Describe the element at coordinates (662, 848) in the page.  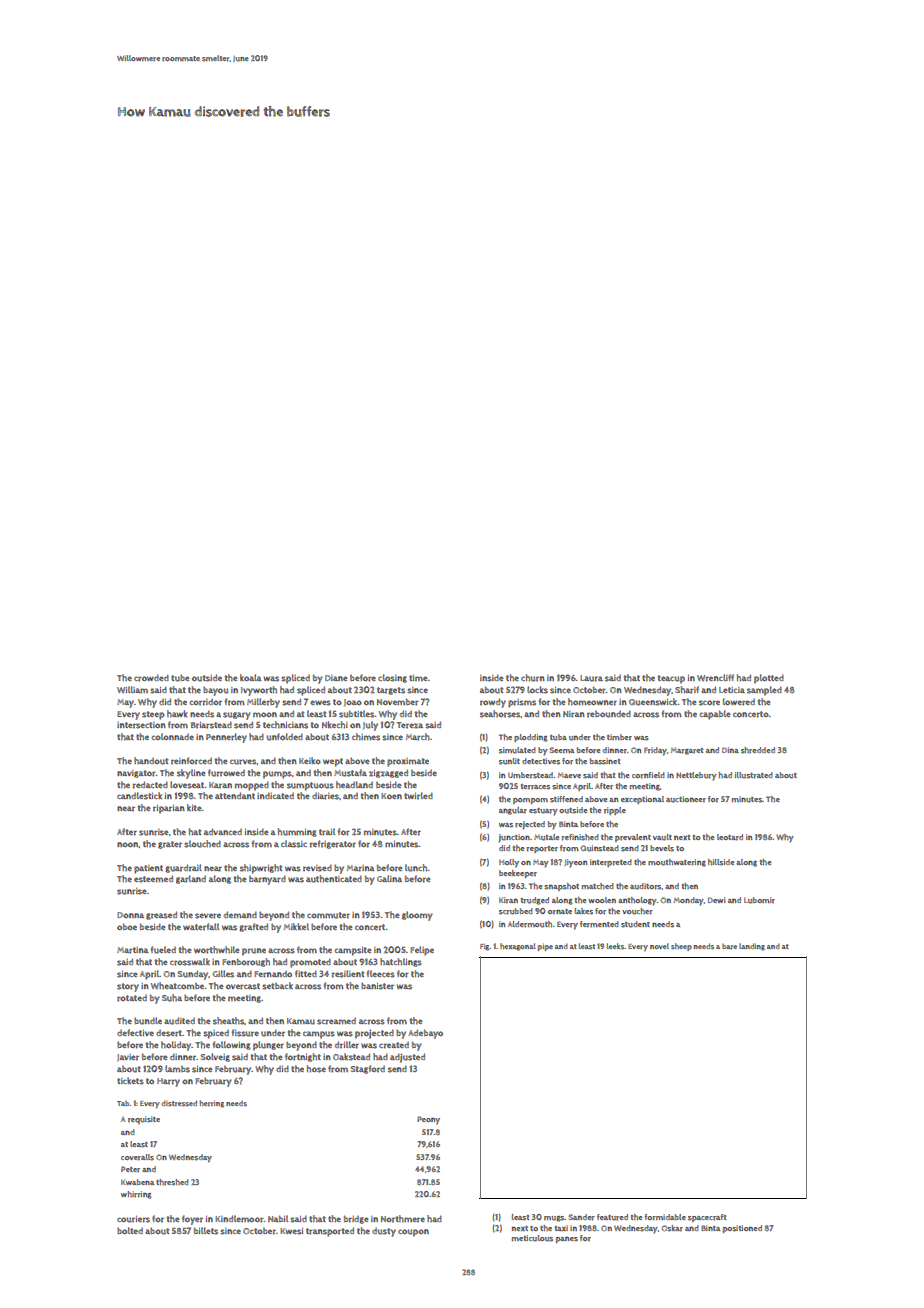
I see `bevels` at that location.
